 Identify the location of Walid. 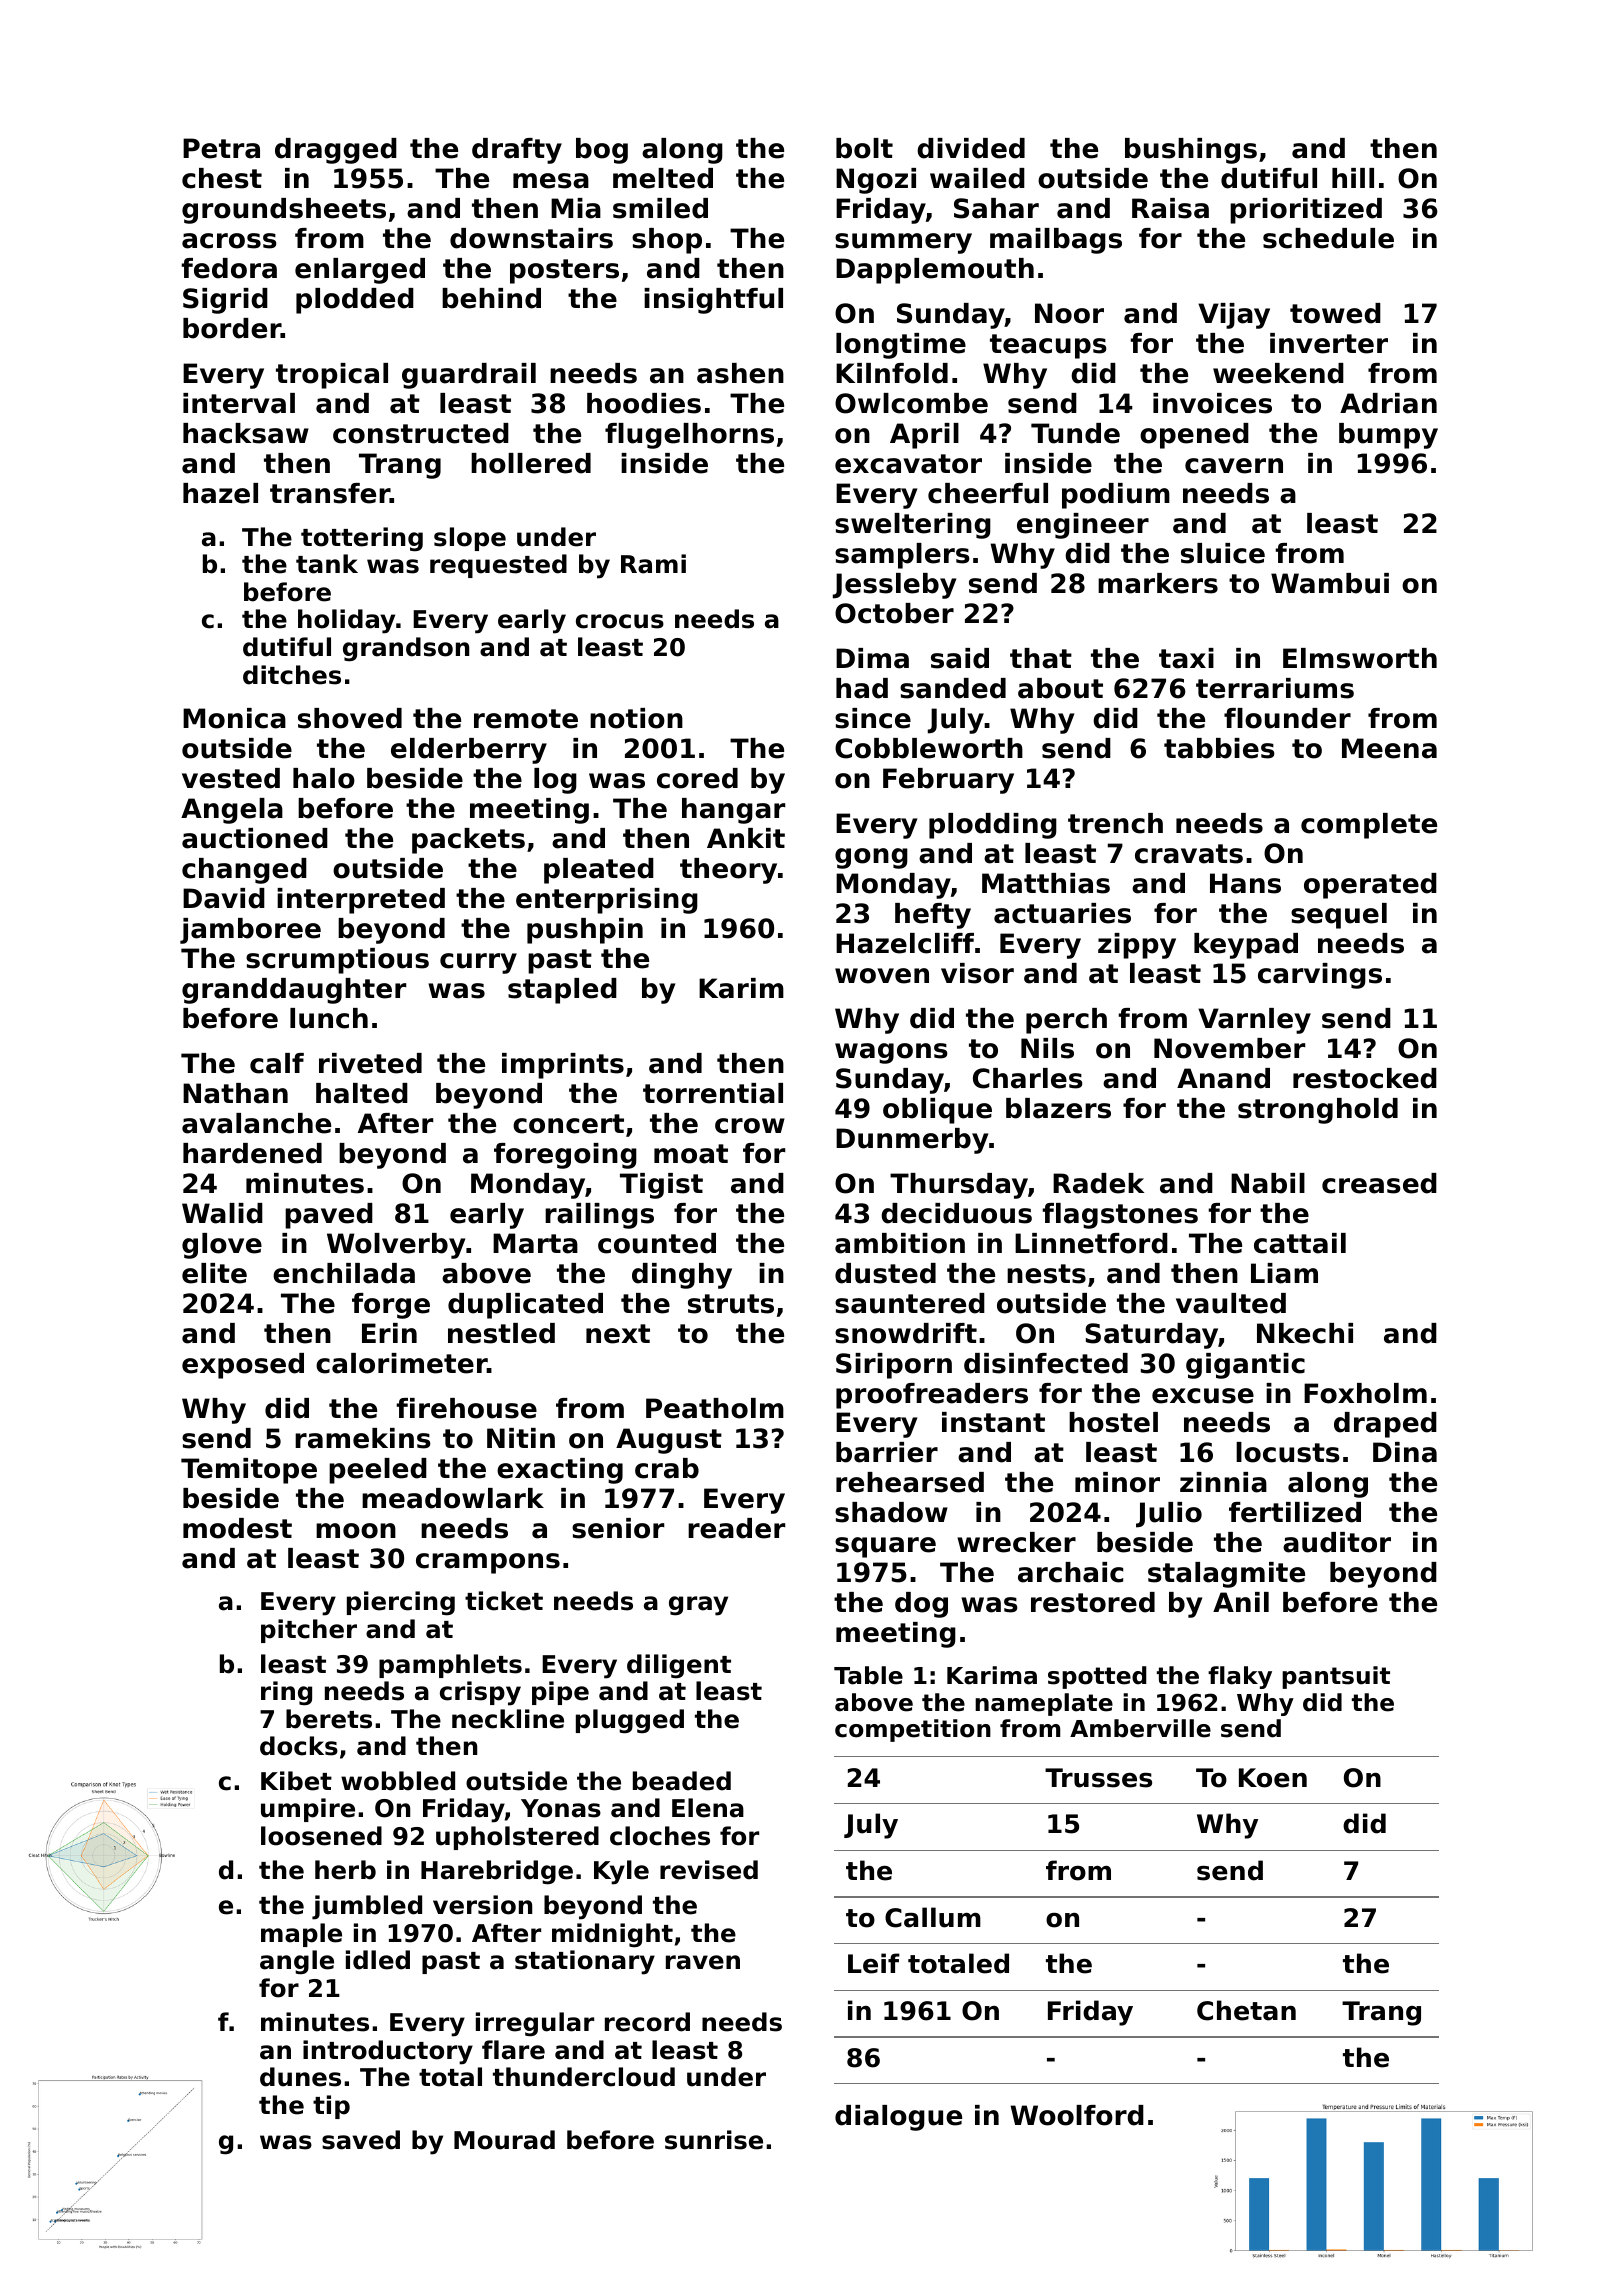
(222, 1213).
